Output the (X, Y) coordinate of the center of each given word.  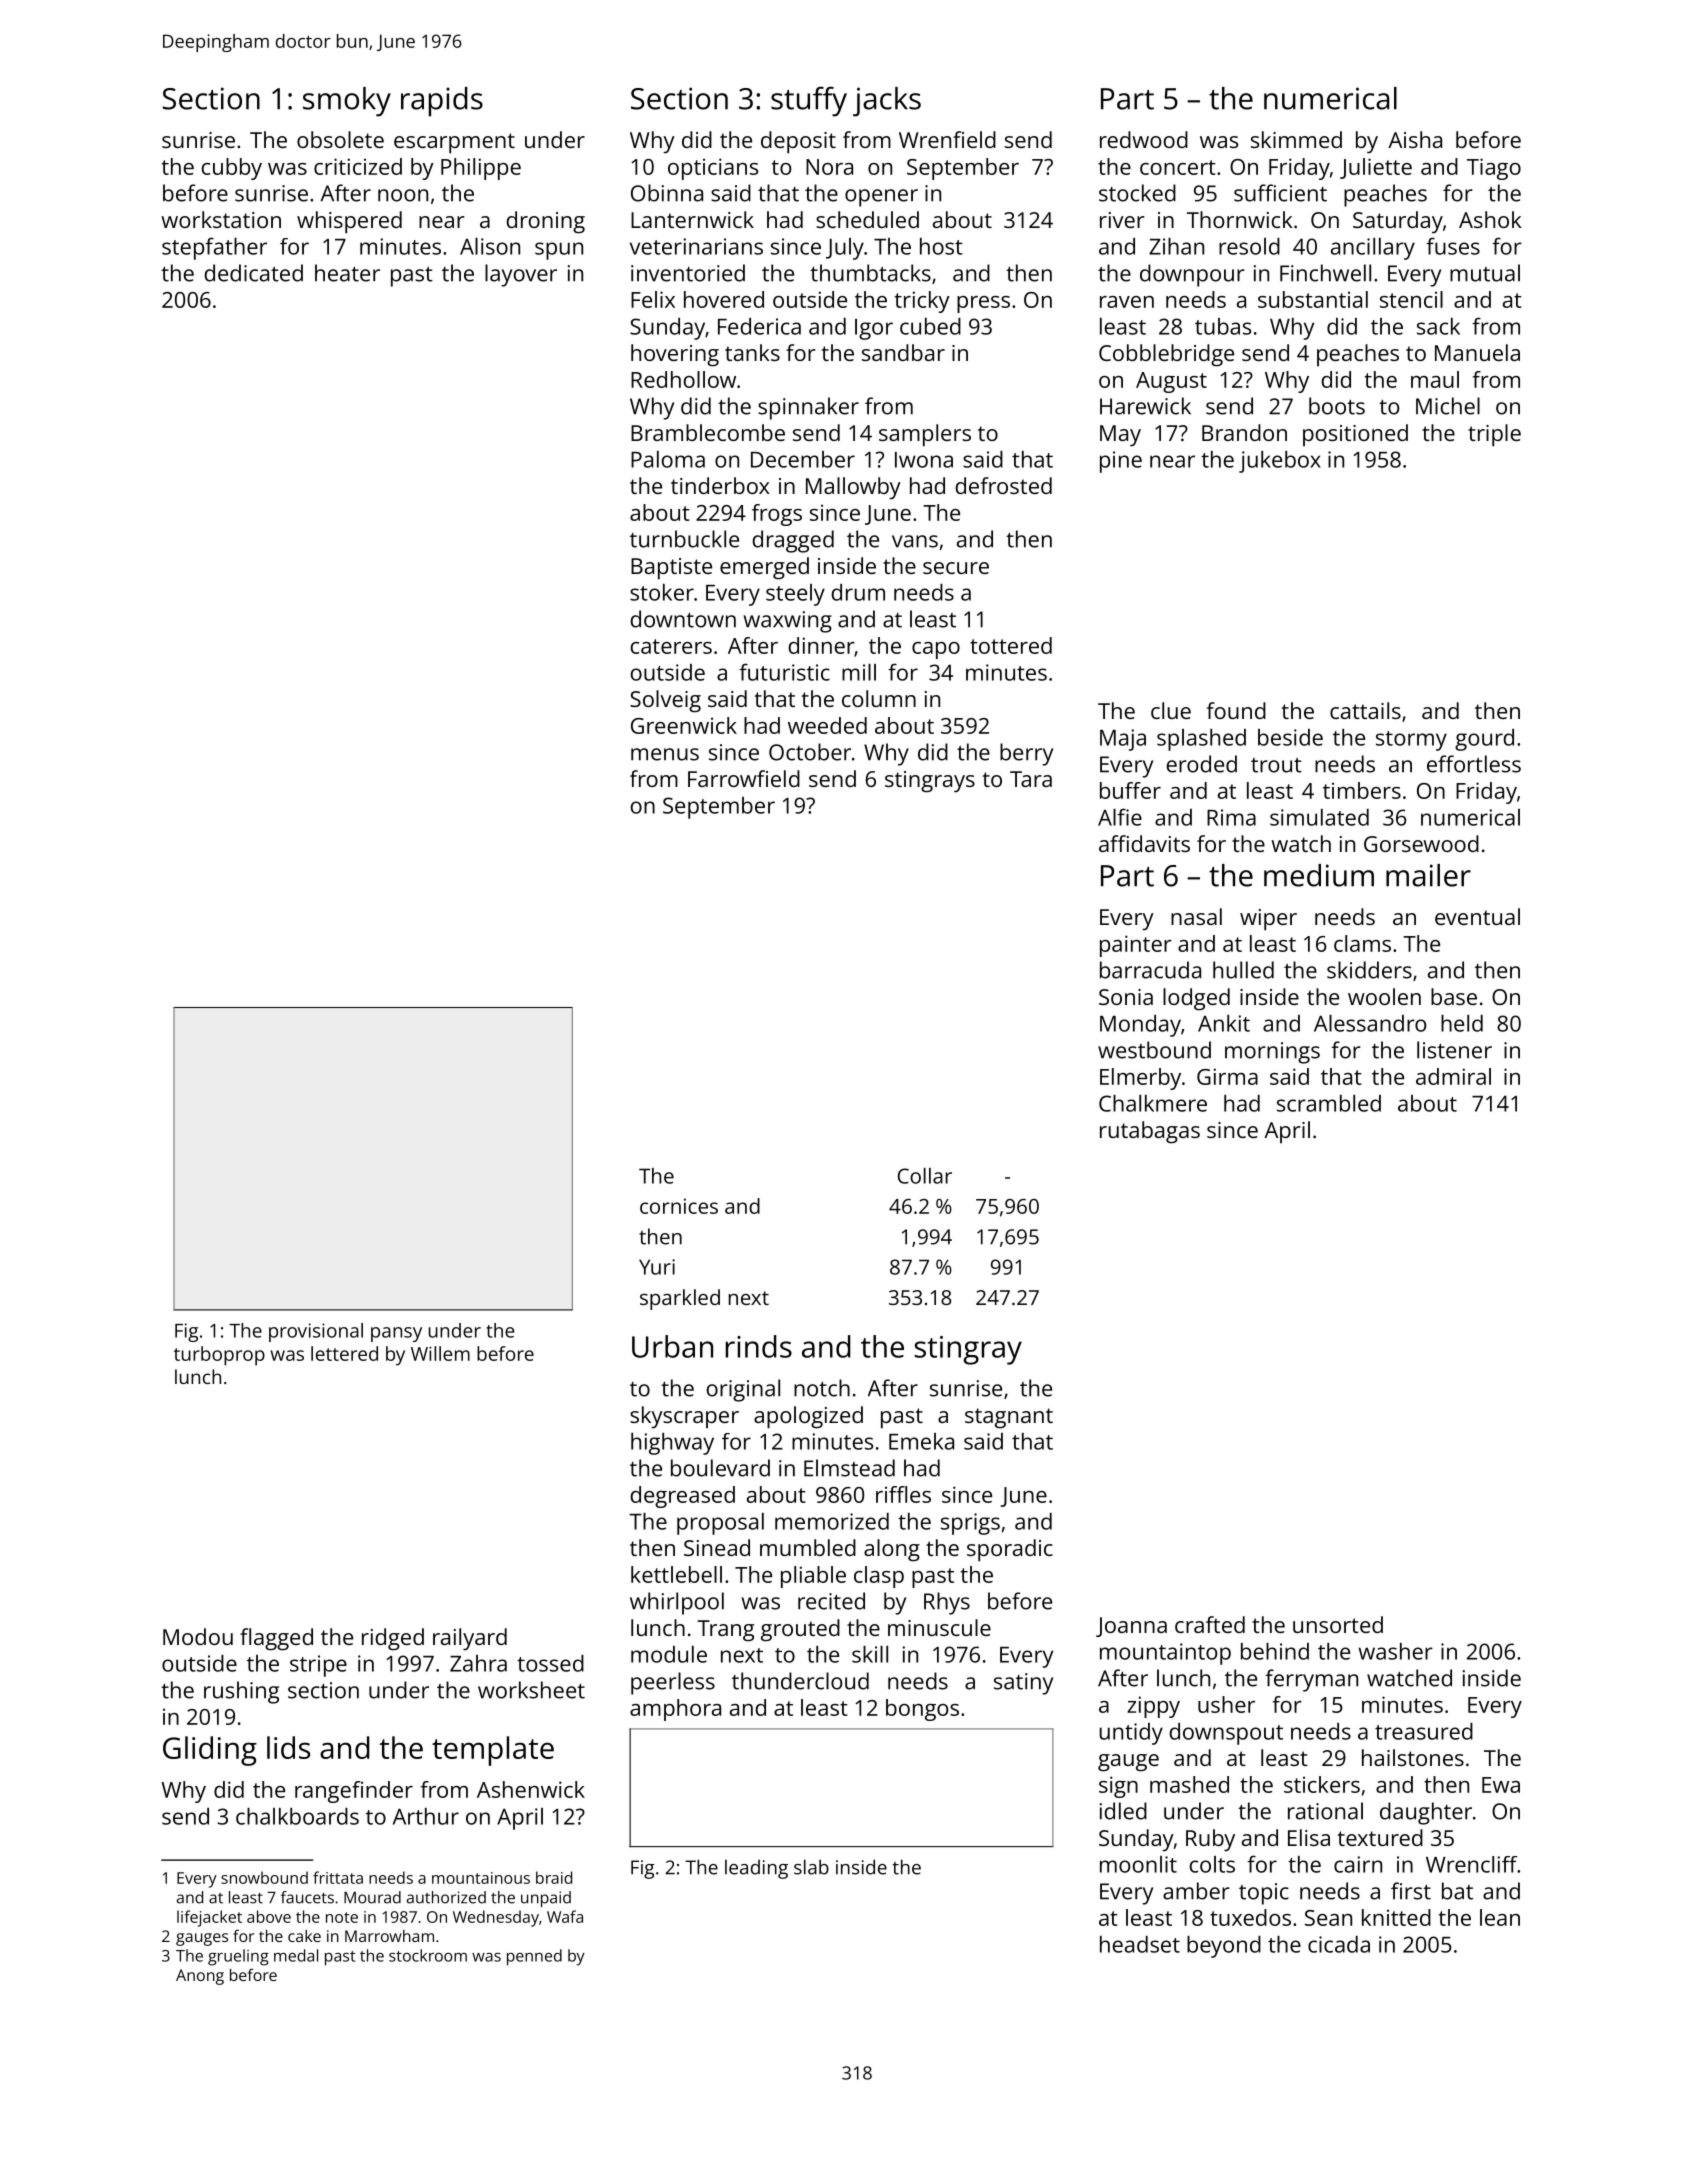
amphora (675, 1710)
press (983, 304)
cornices (679, 1206)
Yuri (657, 1267)
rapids (442, 102)
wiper (1268, 920)
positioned (1355, 435)
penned (534, 1957)
